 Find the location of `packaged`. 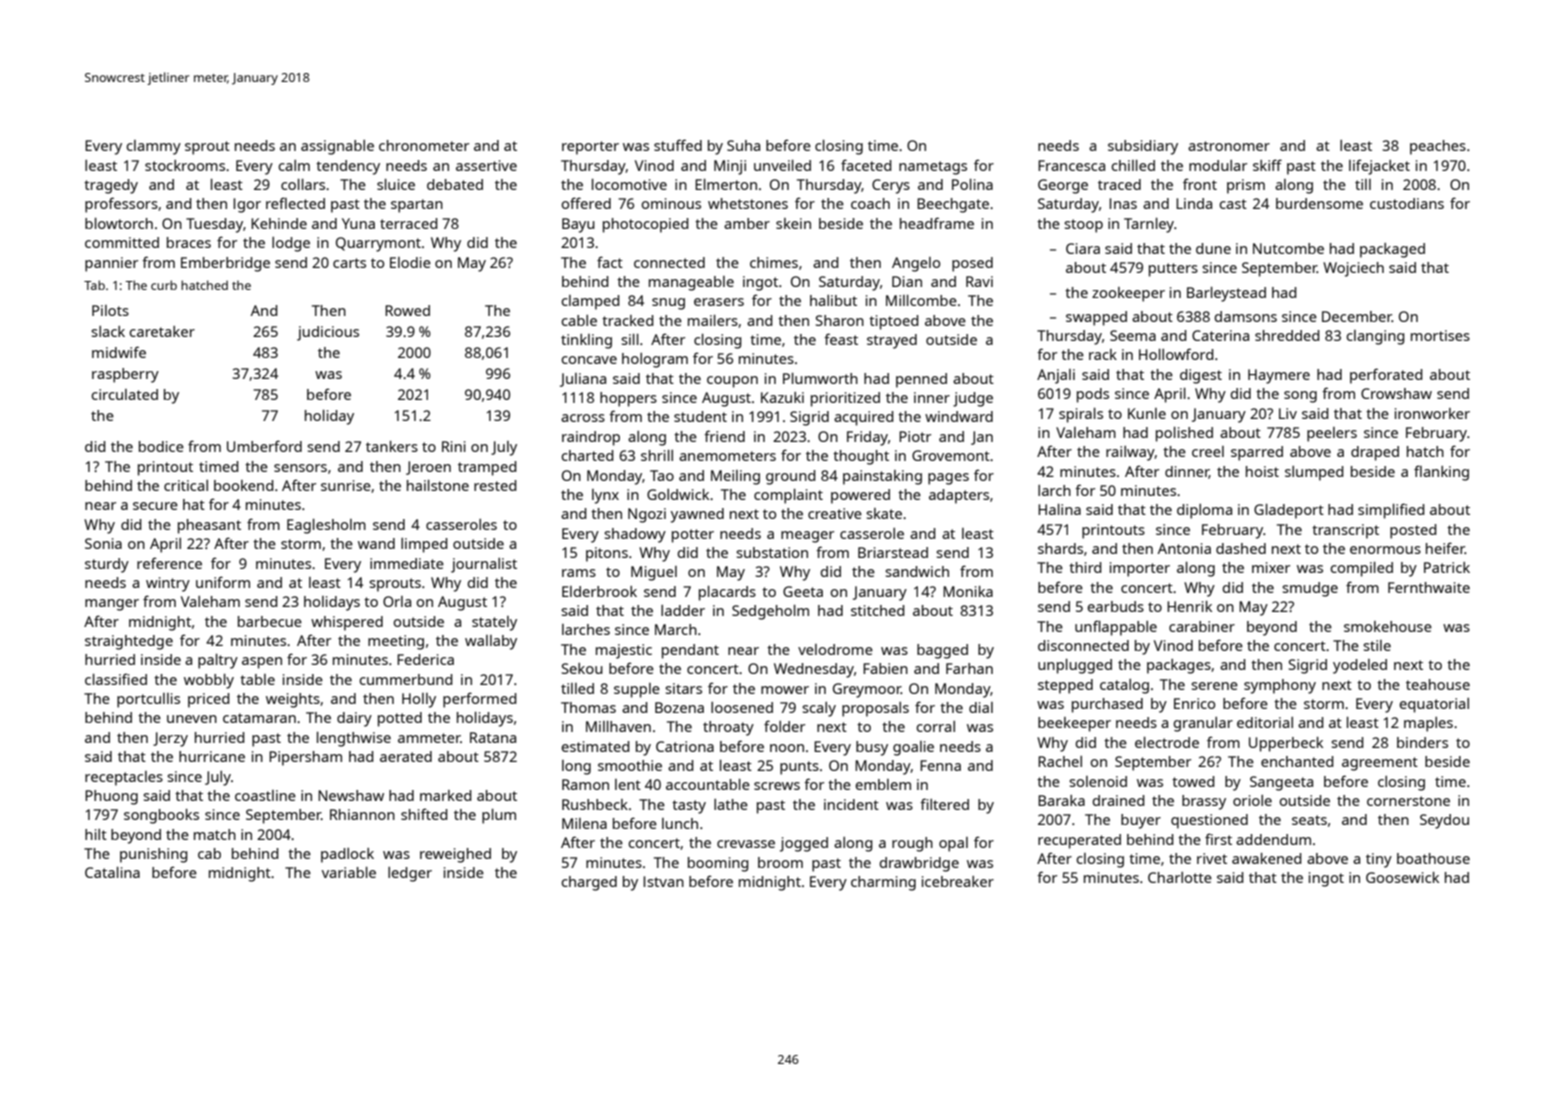

packaged is located at coordinates (1392, 250).
